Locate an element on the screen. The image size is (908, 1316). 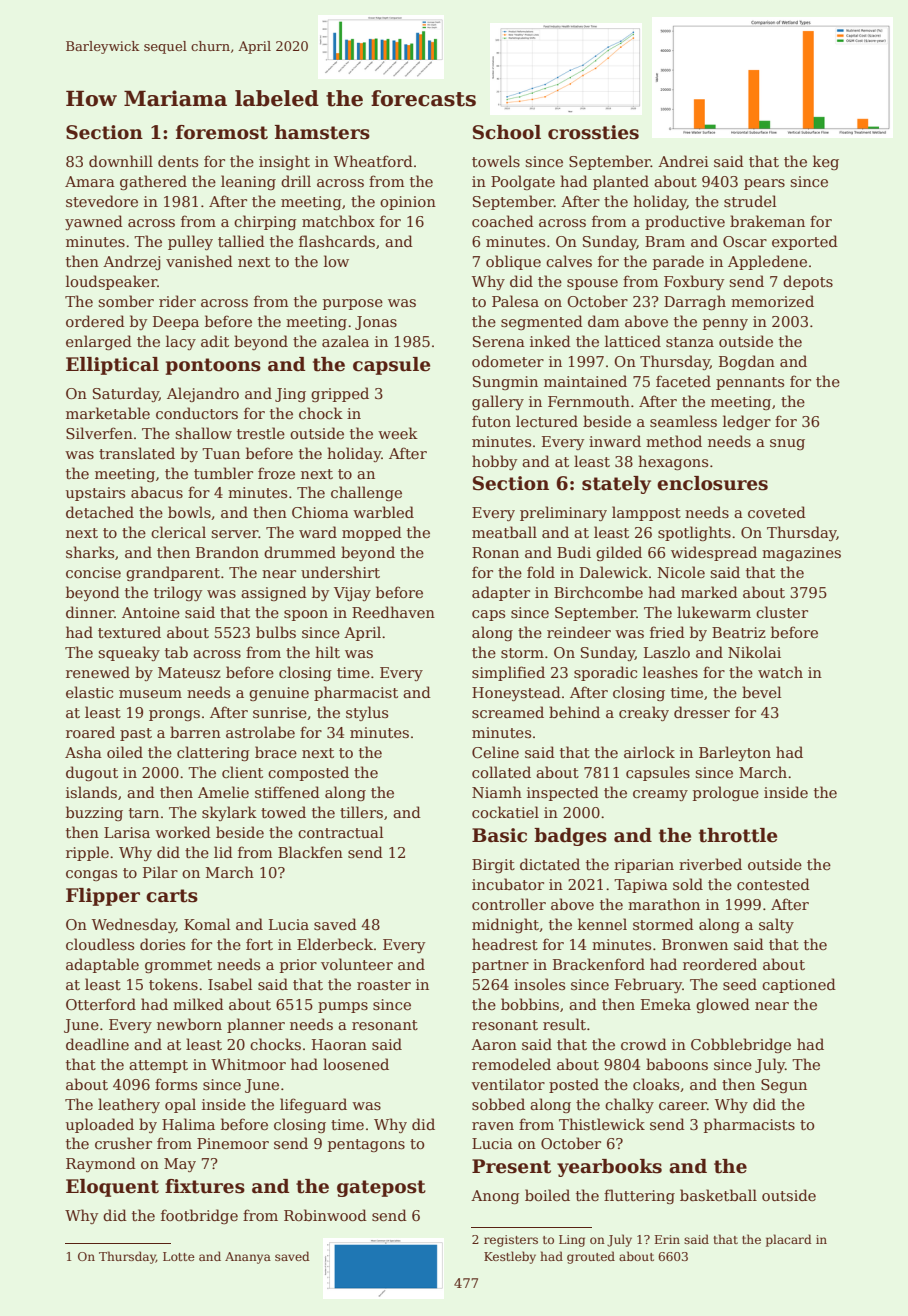
captioned is located at coordinates (799, 985).
